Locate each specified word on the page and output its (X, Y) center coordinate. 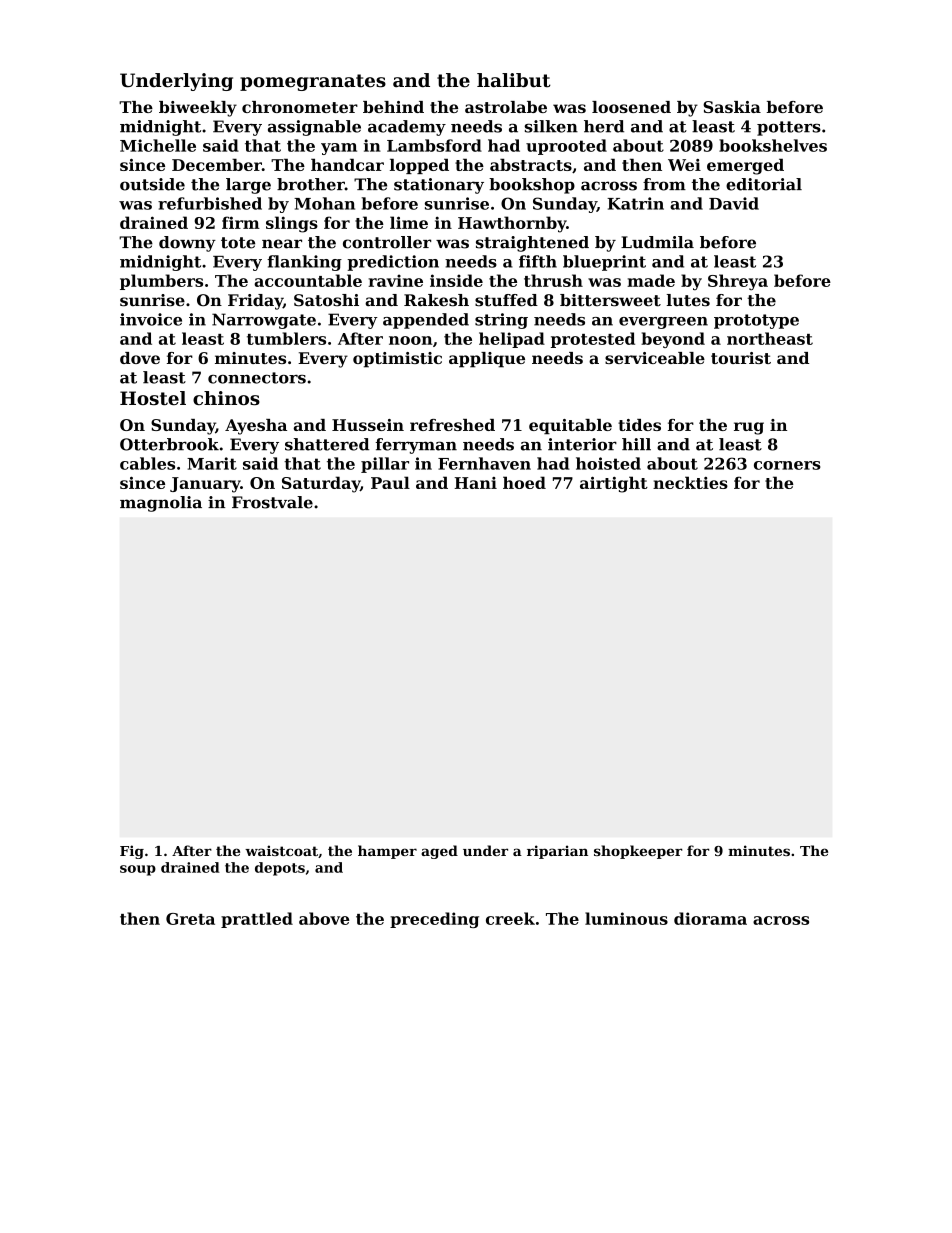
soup (138, 870)
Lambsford (434, 145)
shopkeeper (638, 852)
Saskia (732, 107)
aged (439, 852)
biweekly (198, 109)
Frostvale (272, 502)
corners (787, 465)
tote (238, 243)
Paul (390, 482)
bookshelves (773, 145)
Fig (132, 852)
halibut (514, 80)
